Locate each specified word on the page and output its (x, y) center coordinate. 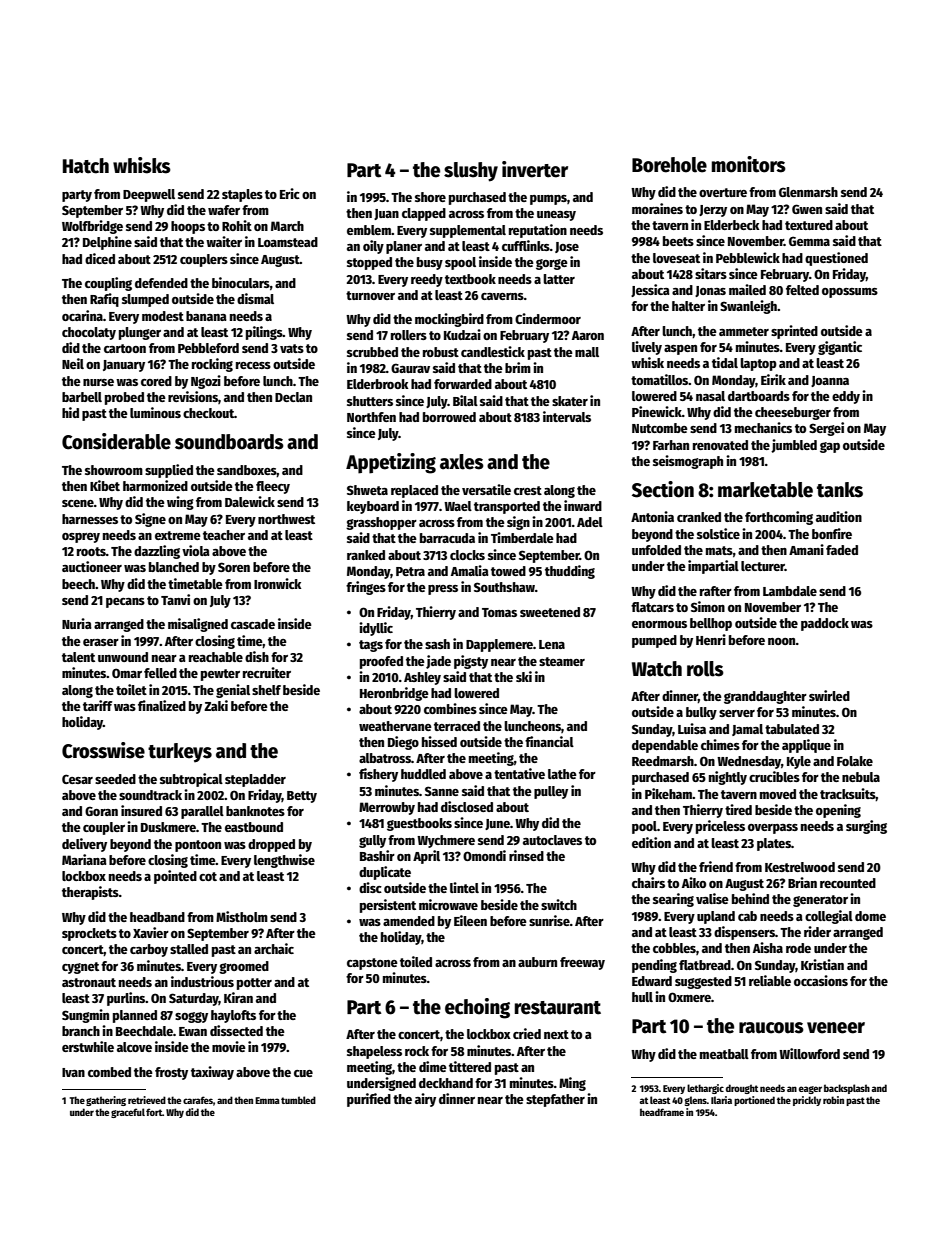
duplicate (385, 873)
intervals (567, 416)
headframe (662, 1112)
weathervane (395, 726)
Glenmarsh (808, 192)
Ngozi (206, 382)
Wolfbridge (92, 227)
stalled (189, 949)
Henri (711, 639)
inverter (535, 169)
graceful (128, 1113)
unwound (123, 657)
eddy (846, 397)
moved (778, 794)
